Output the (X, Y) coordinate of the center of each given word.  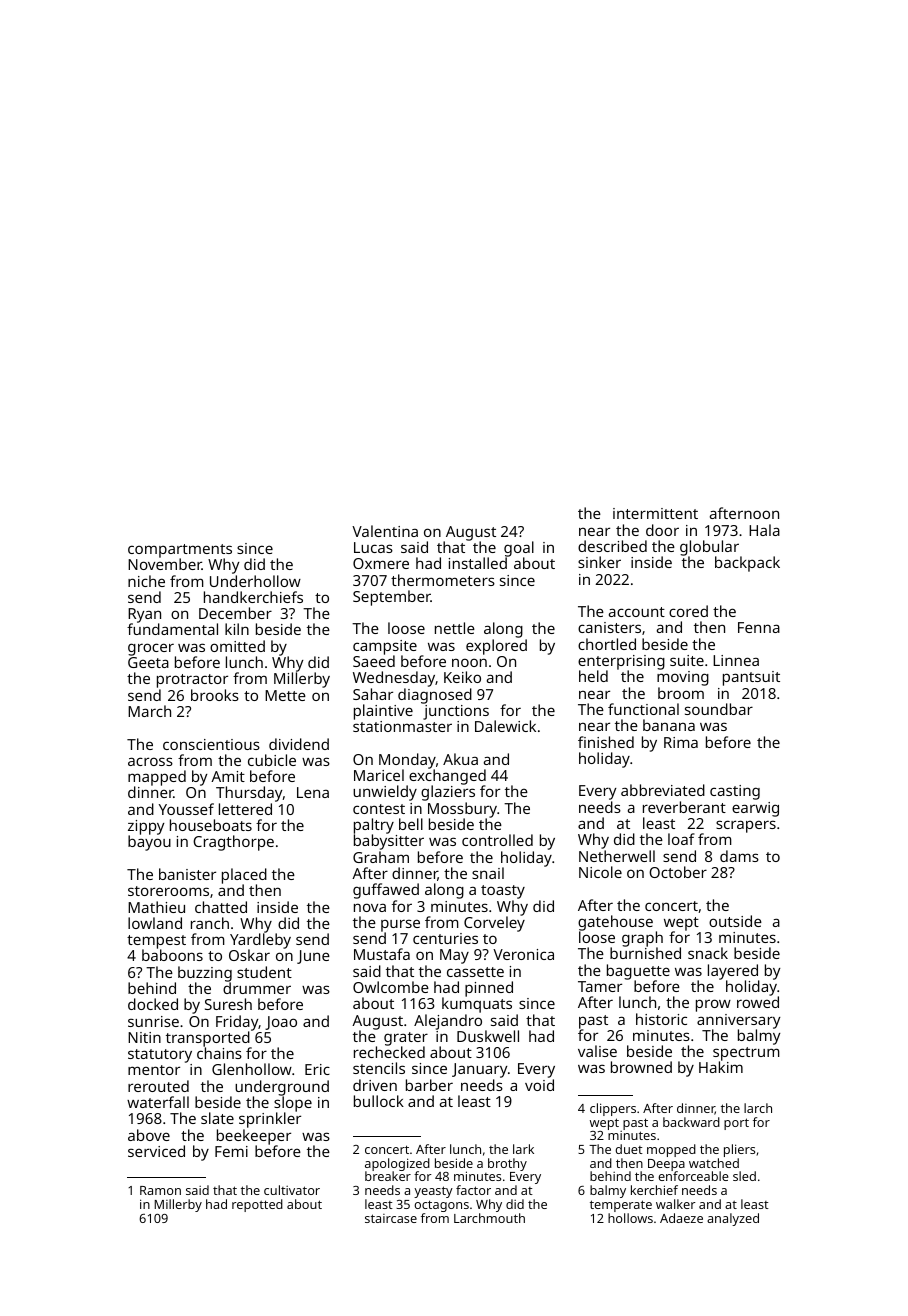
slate (217, 1118)
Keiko (462, 677)
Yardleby (260, 942)
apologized (397, 1165)
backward (691, 1122)
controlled (497, 840)
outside (735, 921)
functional (643, 709)
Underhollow (255, 581)
